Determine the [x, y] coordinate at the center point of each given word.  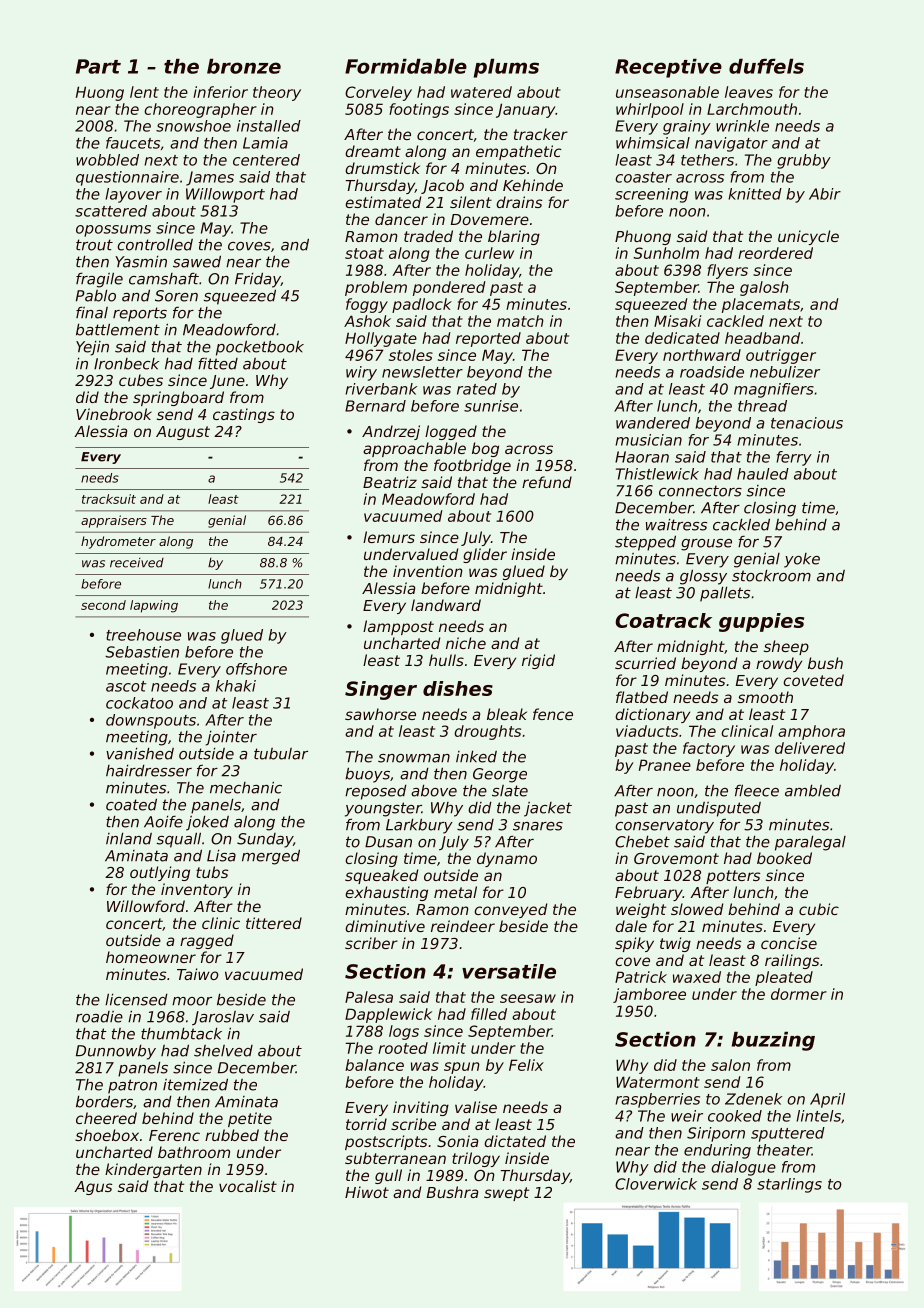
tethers [707, 160]
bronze [244, 66]
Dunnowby [116, 1052]
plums [506, 68]
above [434, 791]
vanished [140, 754]
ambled [813, 791]
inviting [421, 1108]
